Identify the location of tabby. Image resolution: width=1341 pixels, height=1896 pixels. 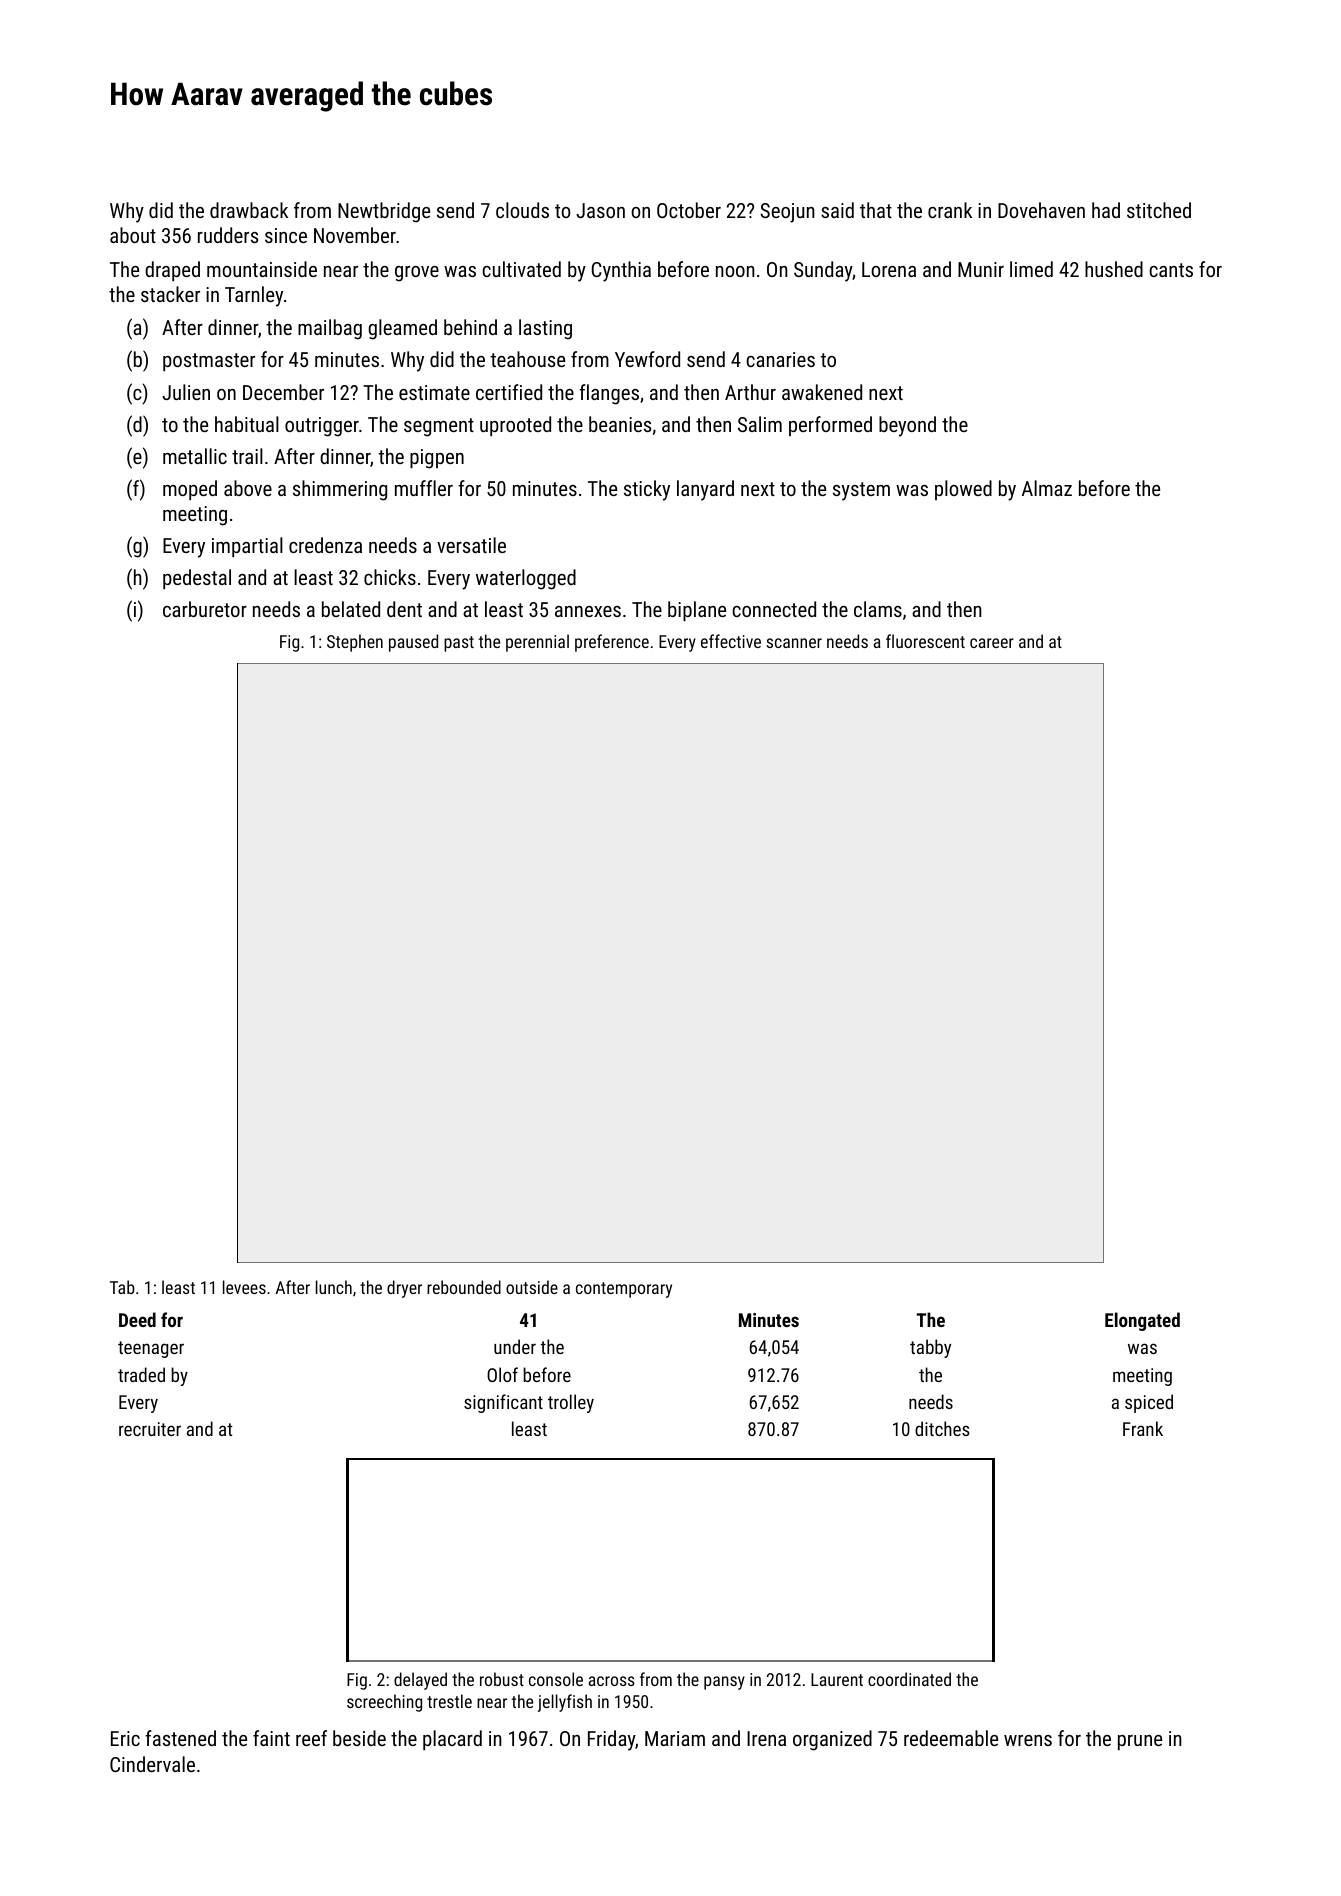
(930, 1348).
